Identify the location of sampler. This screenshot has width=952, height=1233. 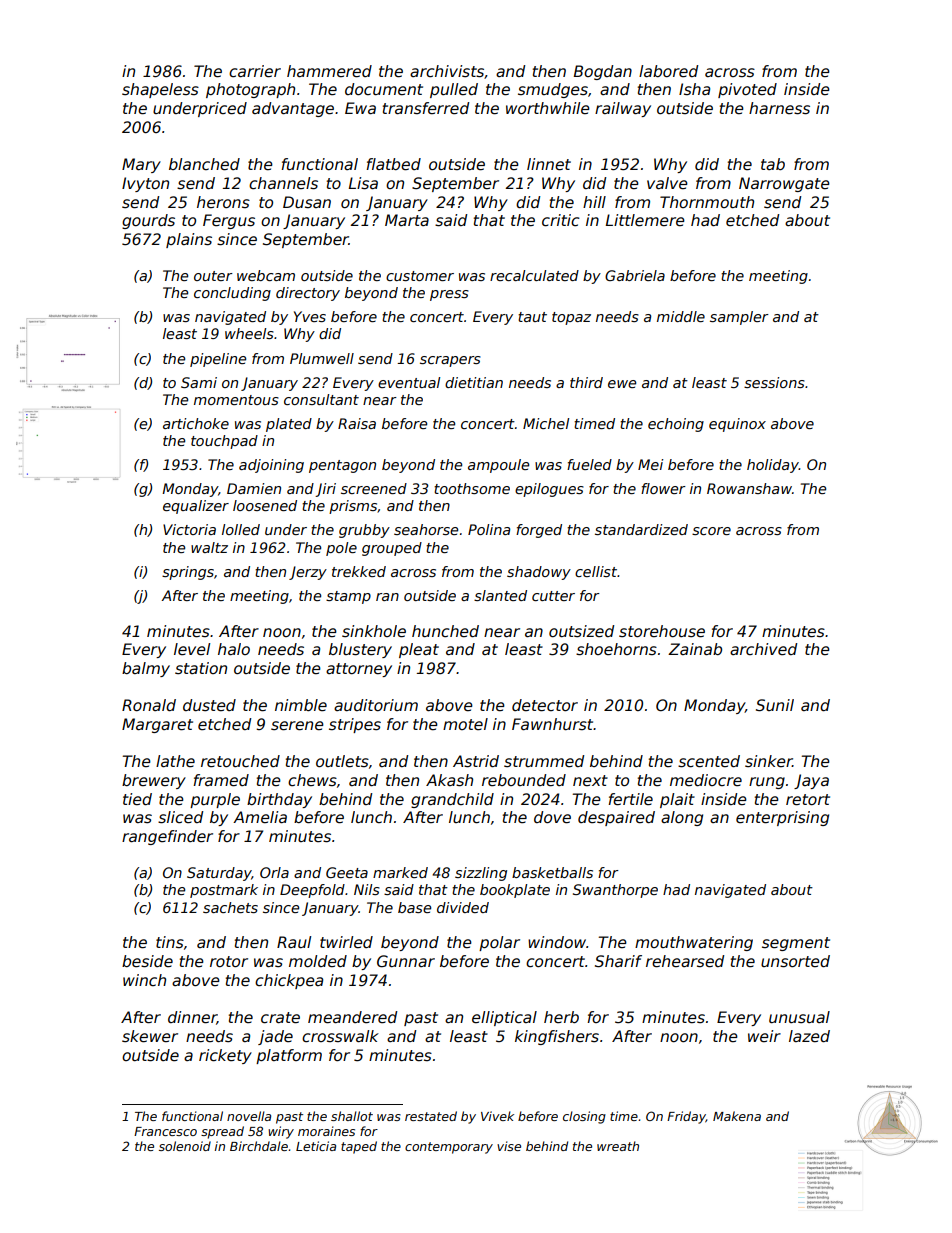
(739, 318).
